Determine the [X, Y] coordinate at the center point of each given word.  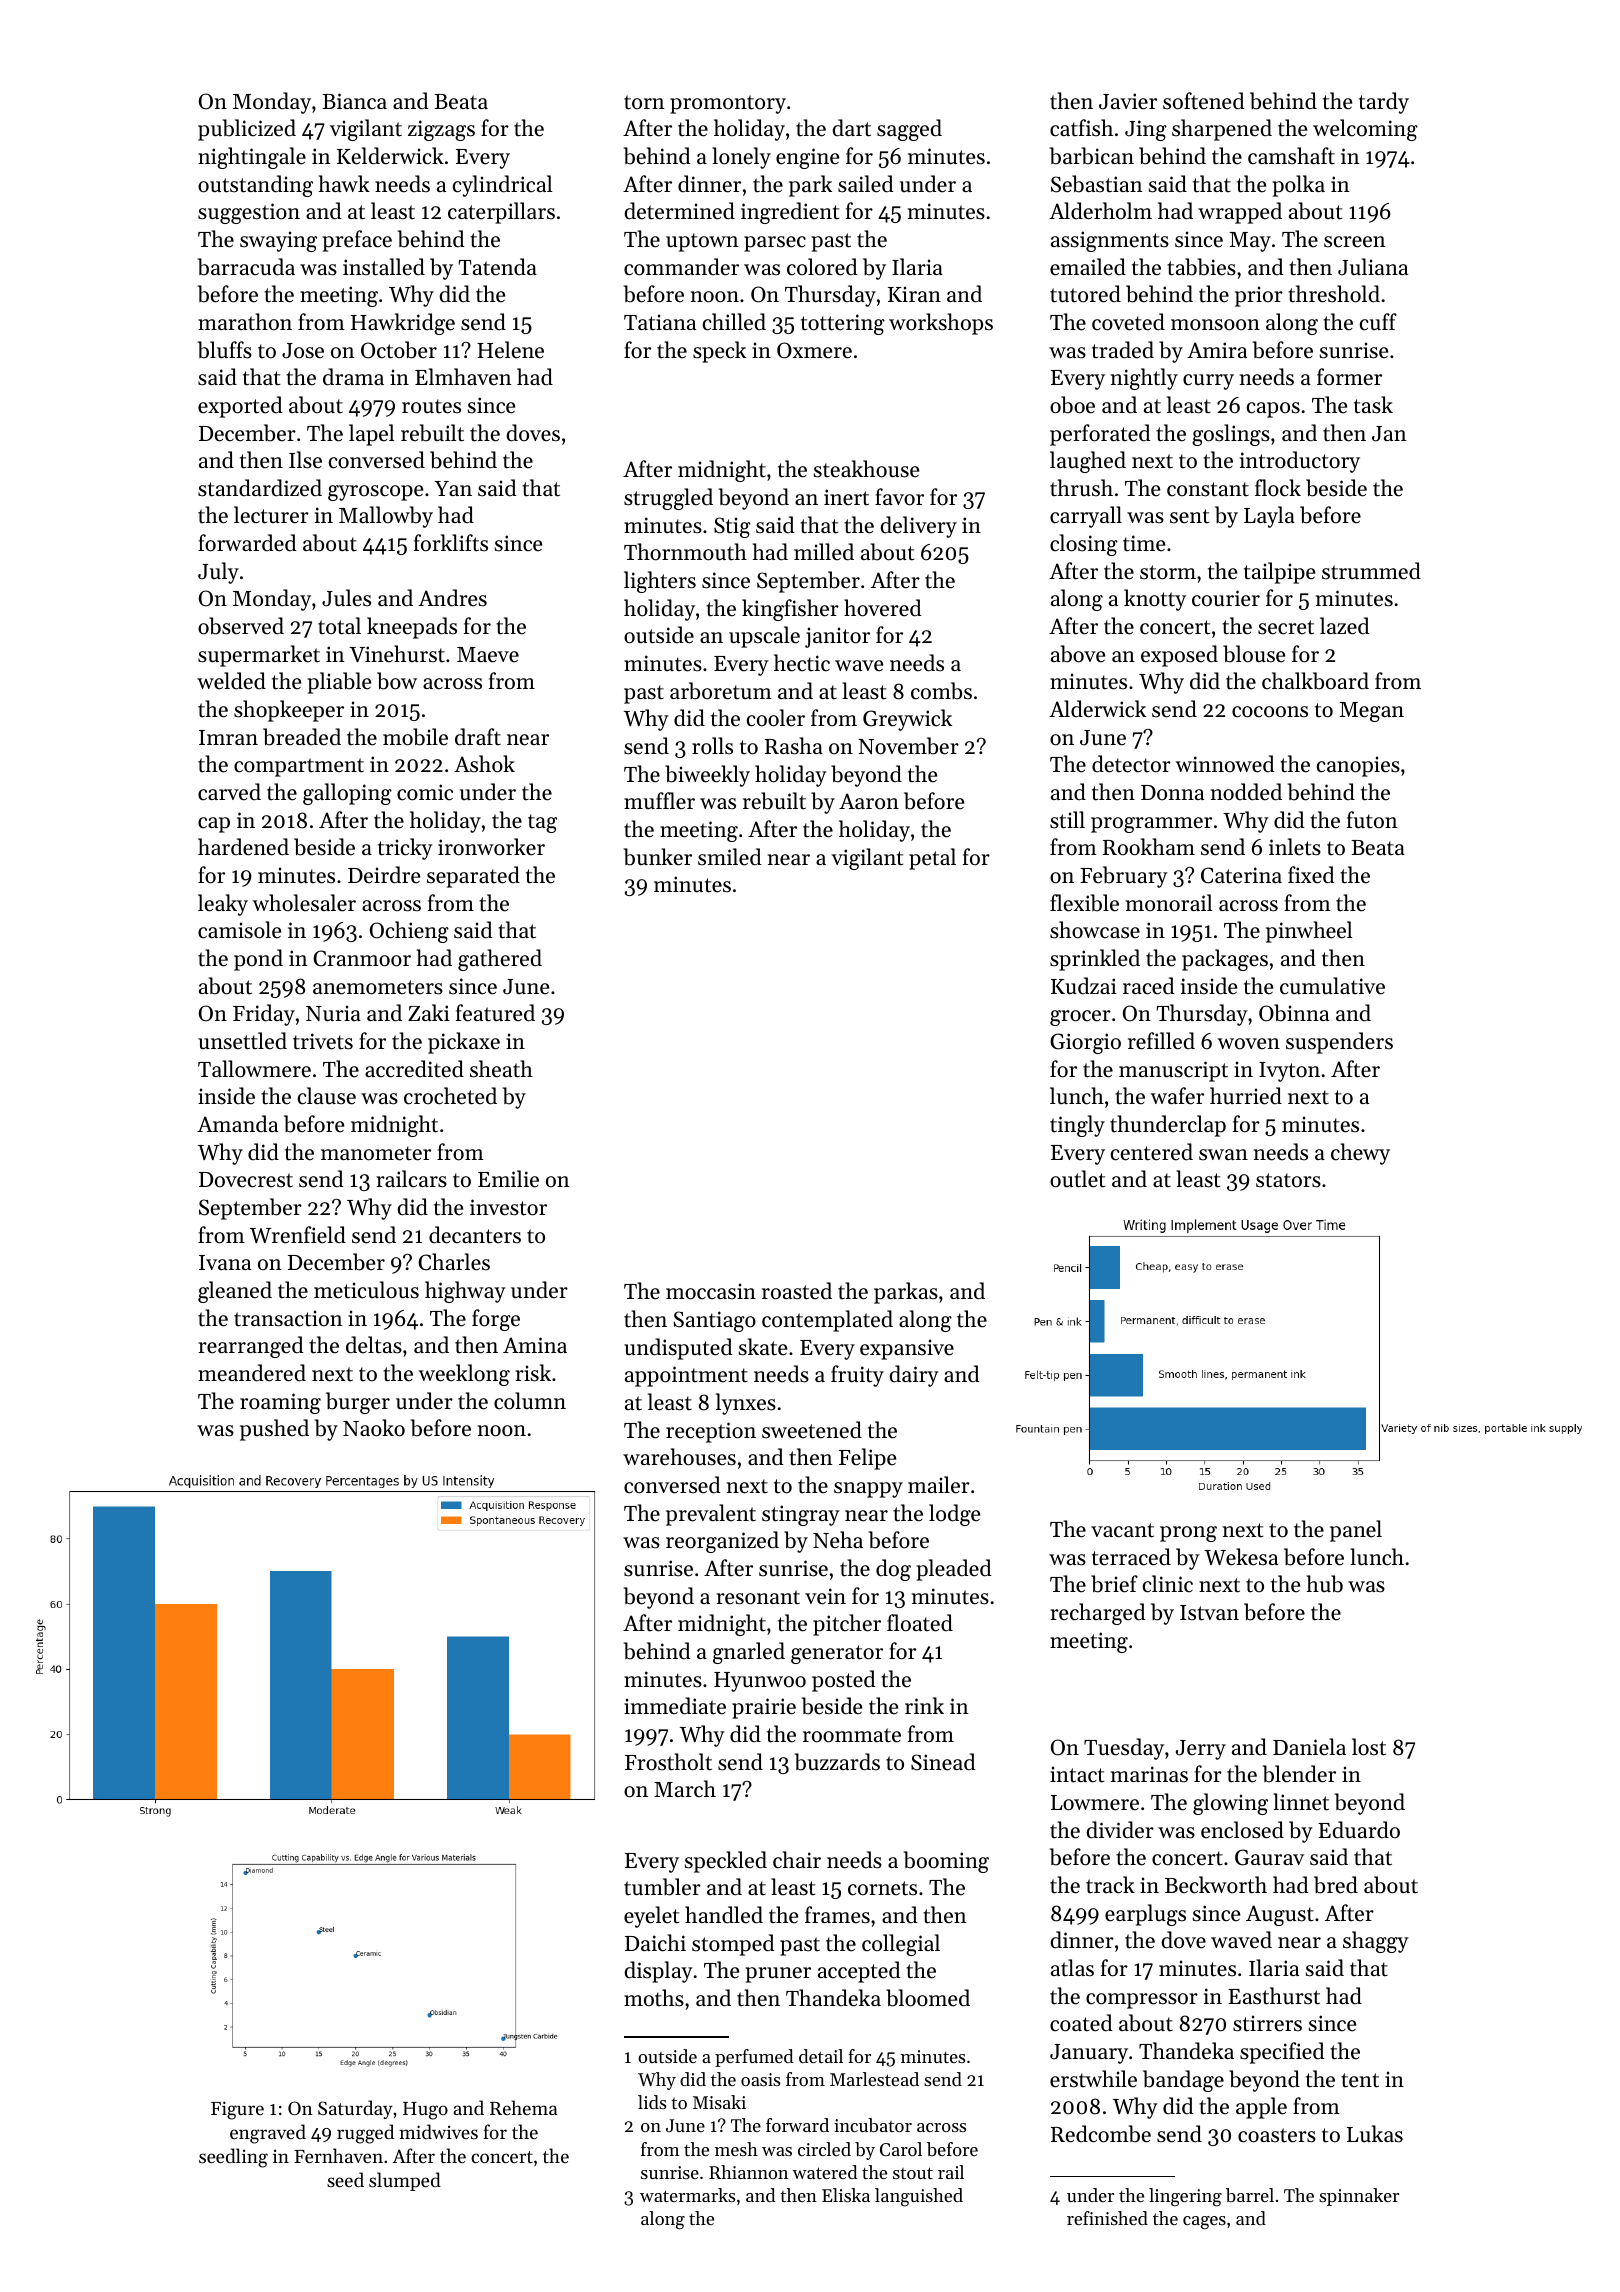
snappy [868, 1490]
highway [465, 1292]
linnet [1301, 1802]
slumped [405, 2181]
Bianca [354, 101]
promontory [728, 104]
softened [1204, 101]
